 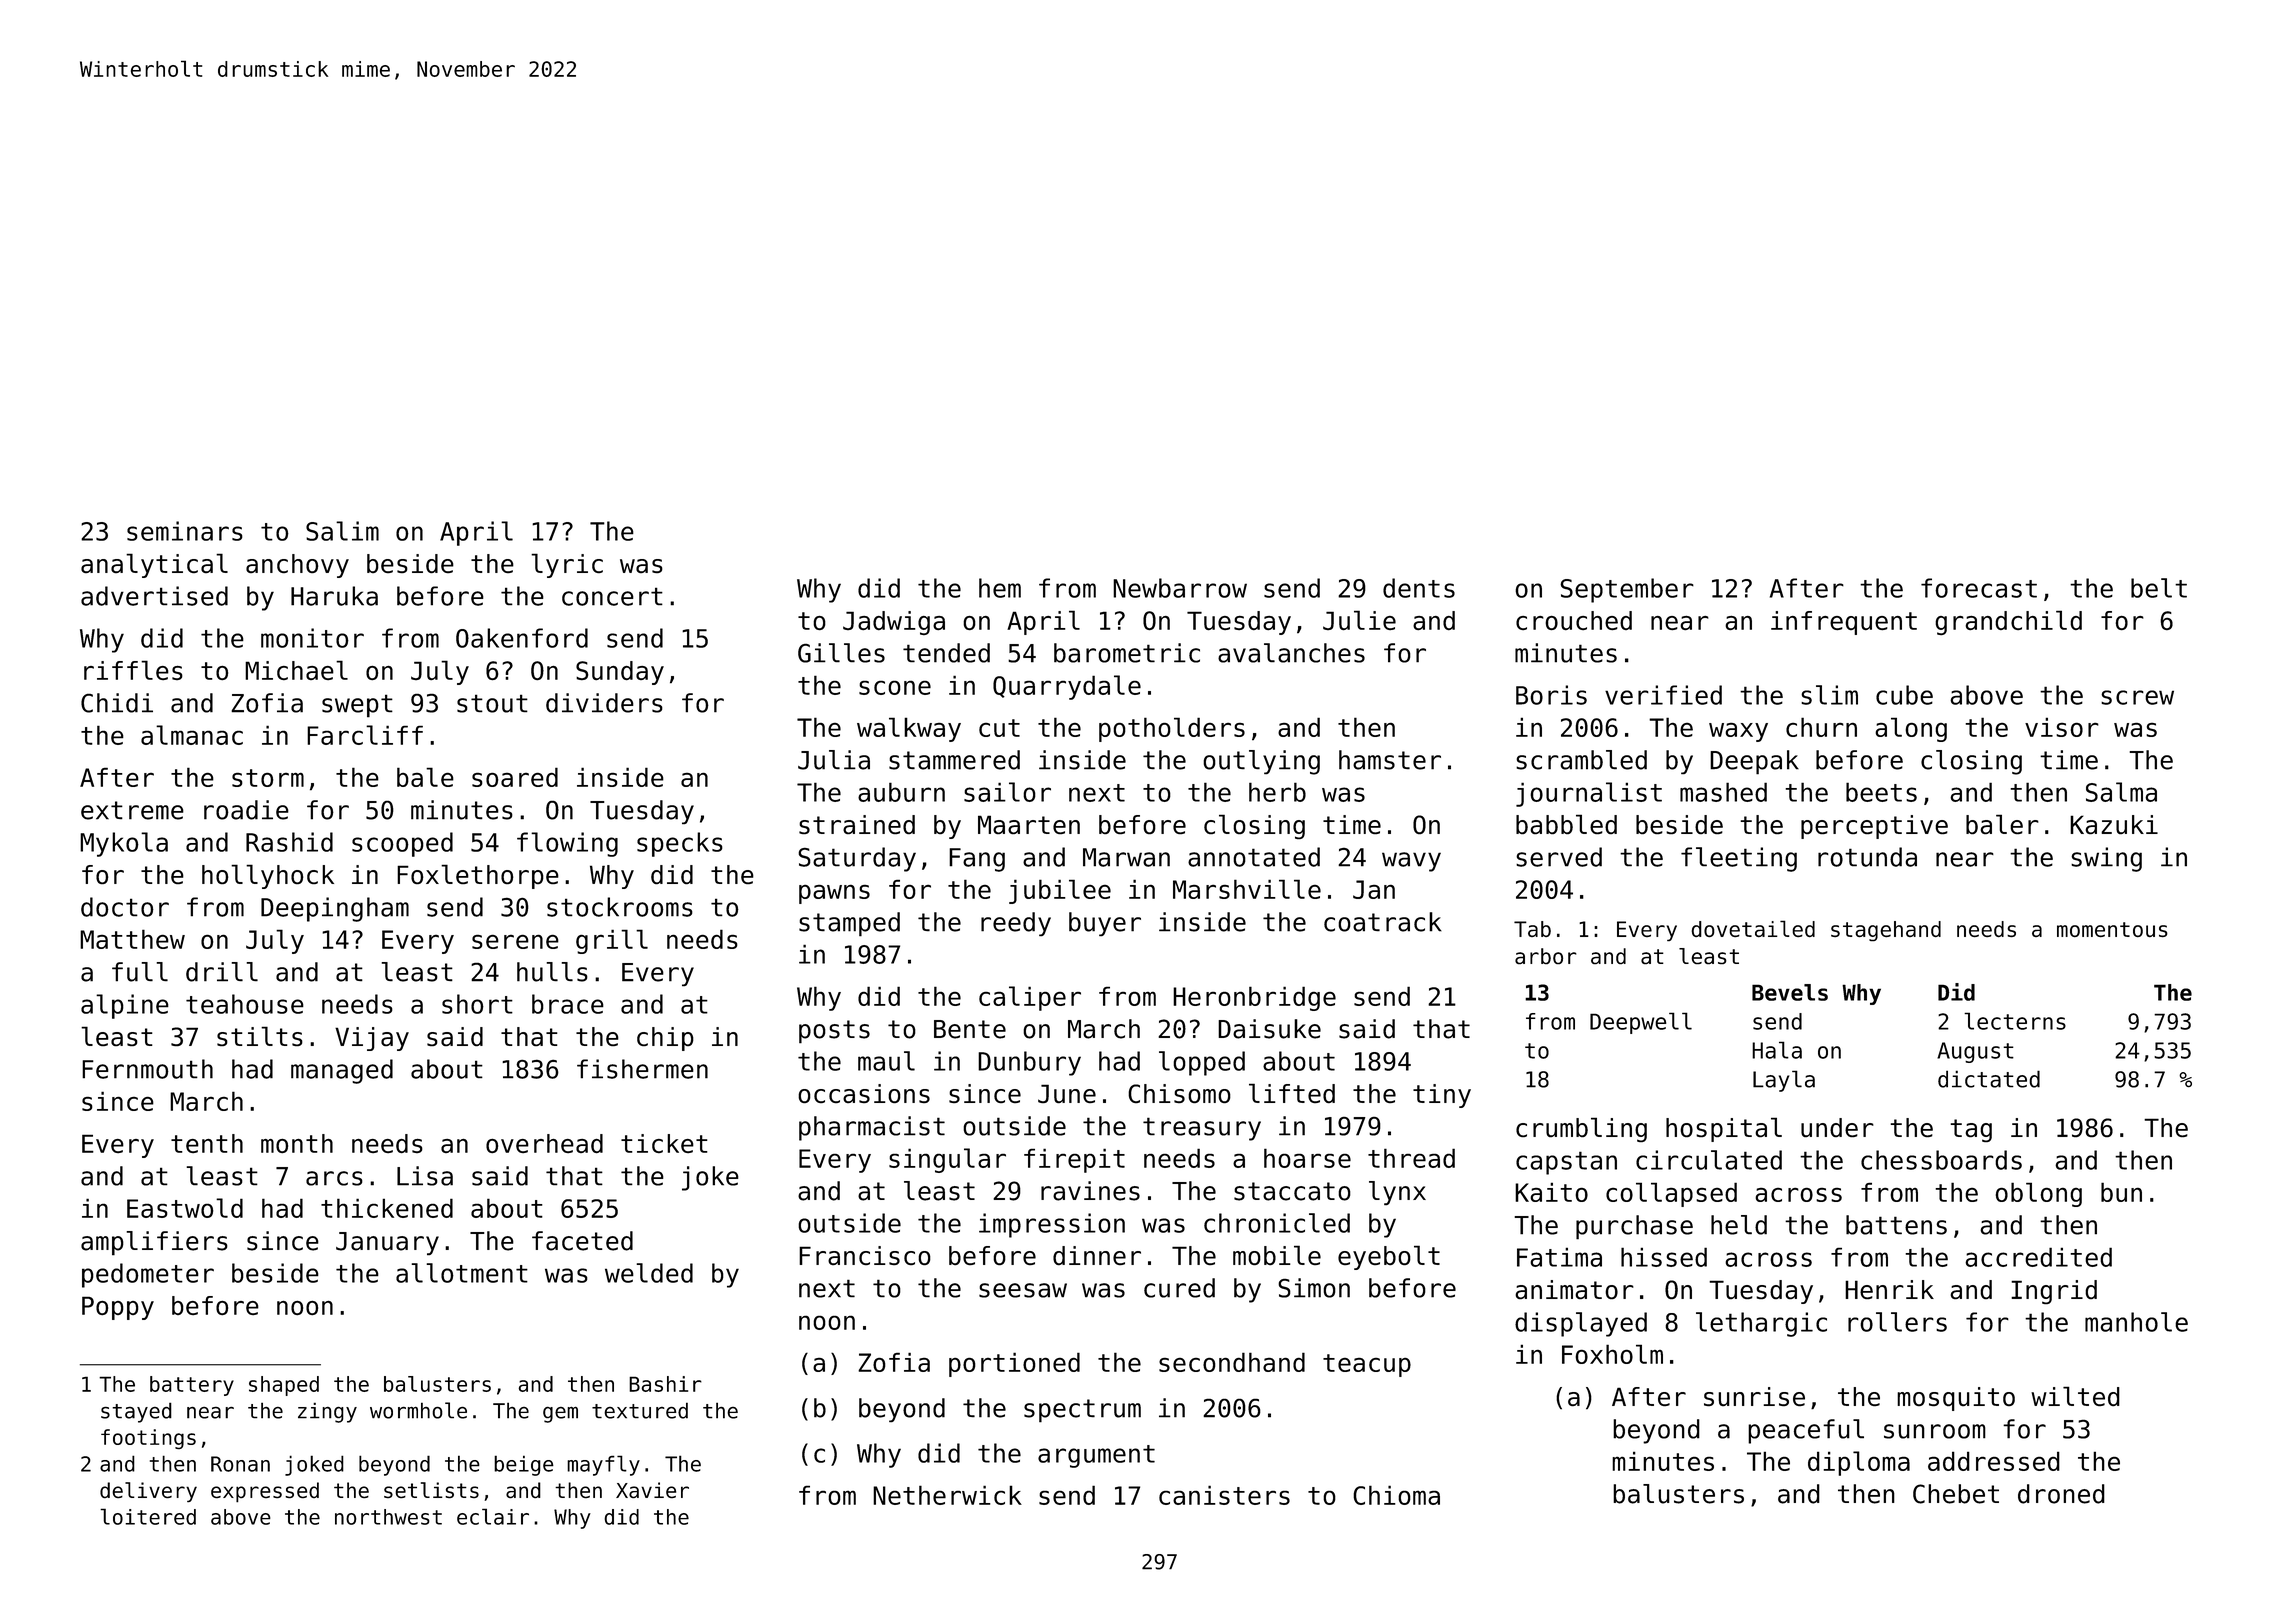 I want to click on Newbarrow, so click(x=1180, y=588).
